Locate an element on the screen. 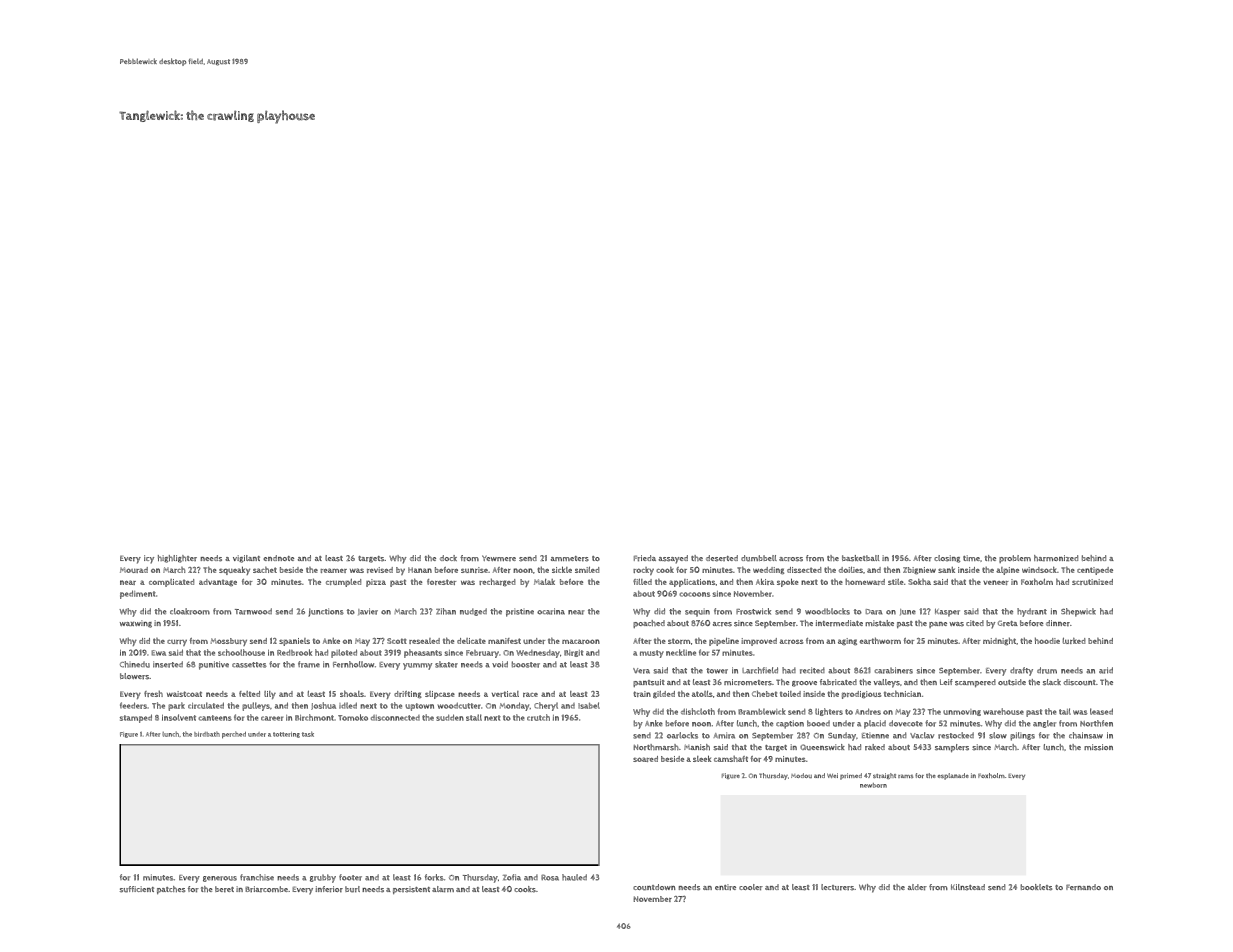  poached is located at coordinates (649, 624).
